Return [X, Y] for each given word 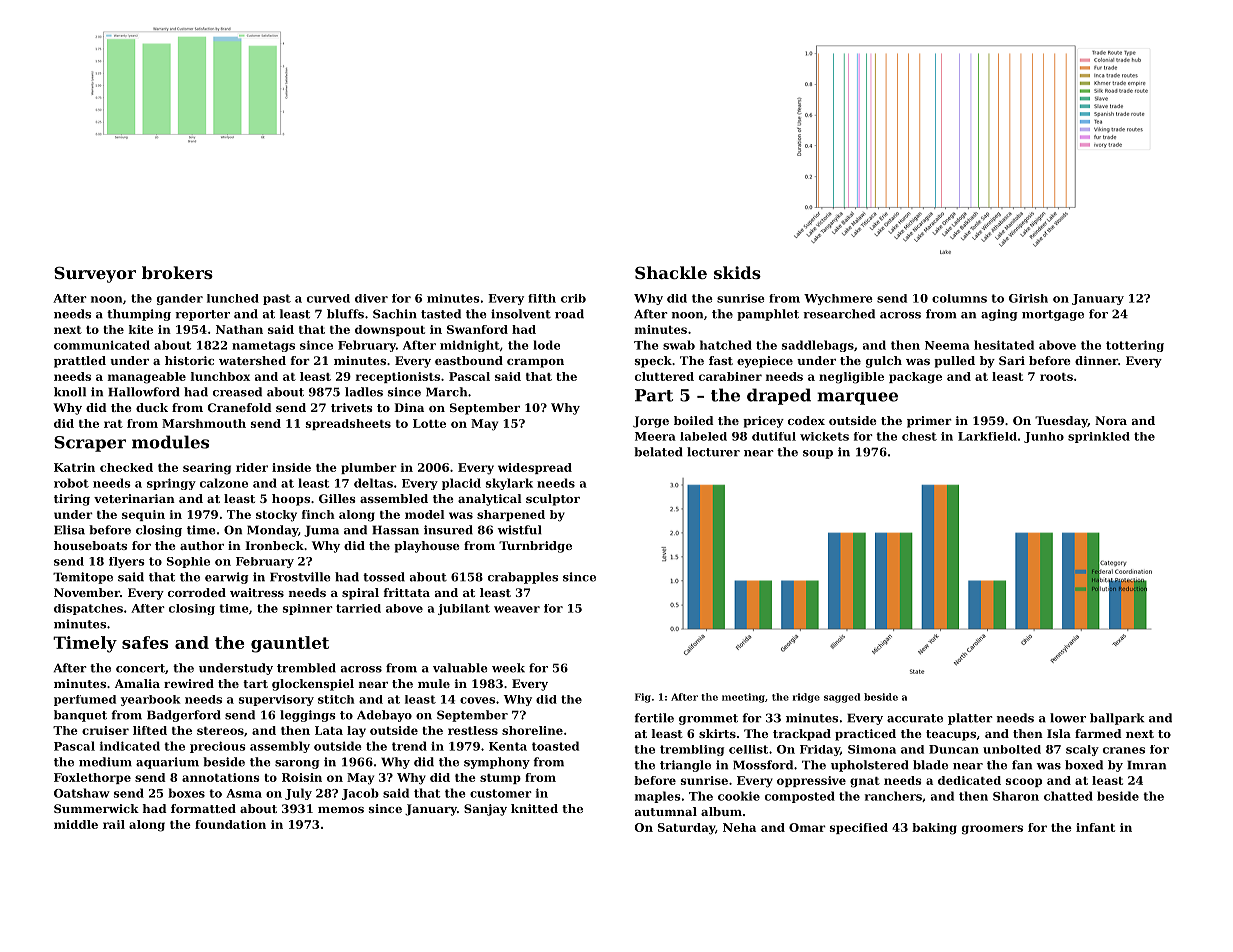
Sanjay [485, 810]
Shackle [671, 272]
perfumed [85, 700]
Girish [1028, 298]
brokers [177, 272]
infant [1095, 827]
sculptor [553, 500]
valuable [460, 668]
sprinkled [1099, 437]
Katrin [74, 467]
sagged [842, 698]
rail [114, 824]
